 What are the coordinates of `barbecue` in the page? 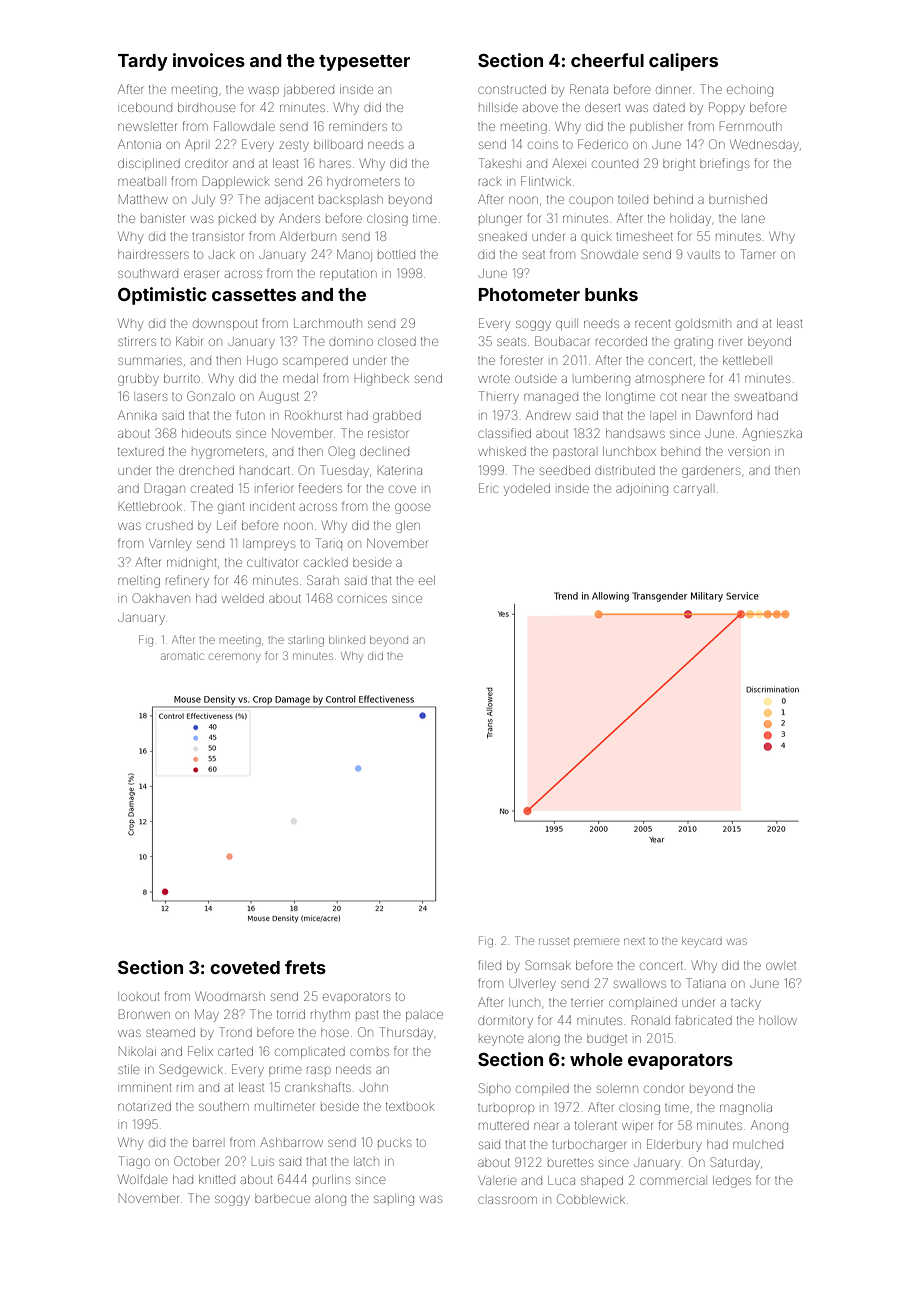 It's located at (282, 1199).
